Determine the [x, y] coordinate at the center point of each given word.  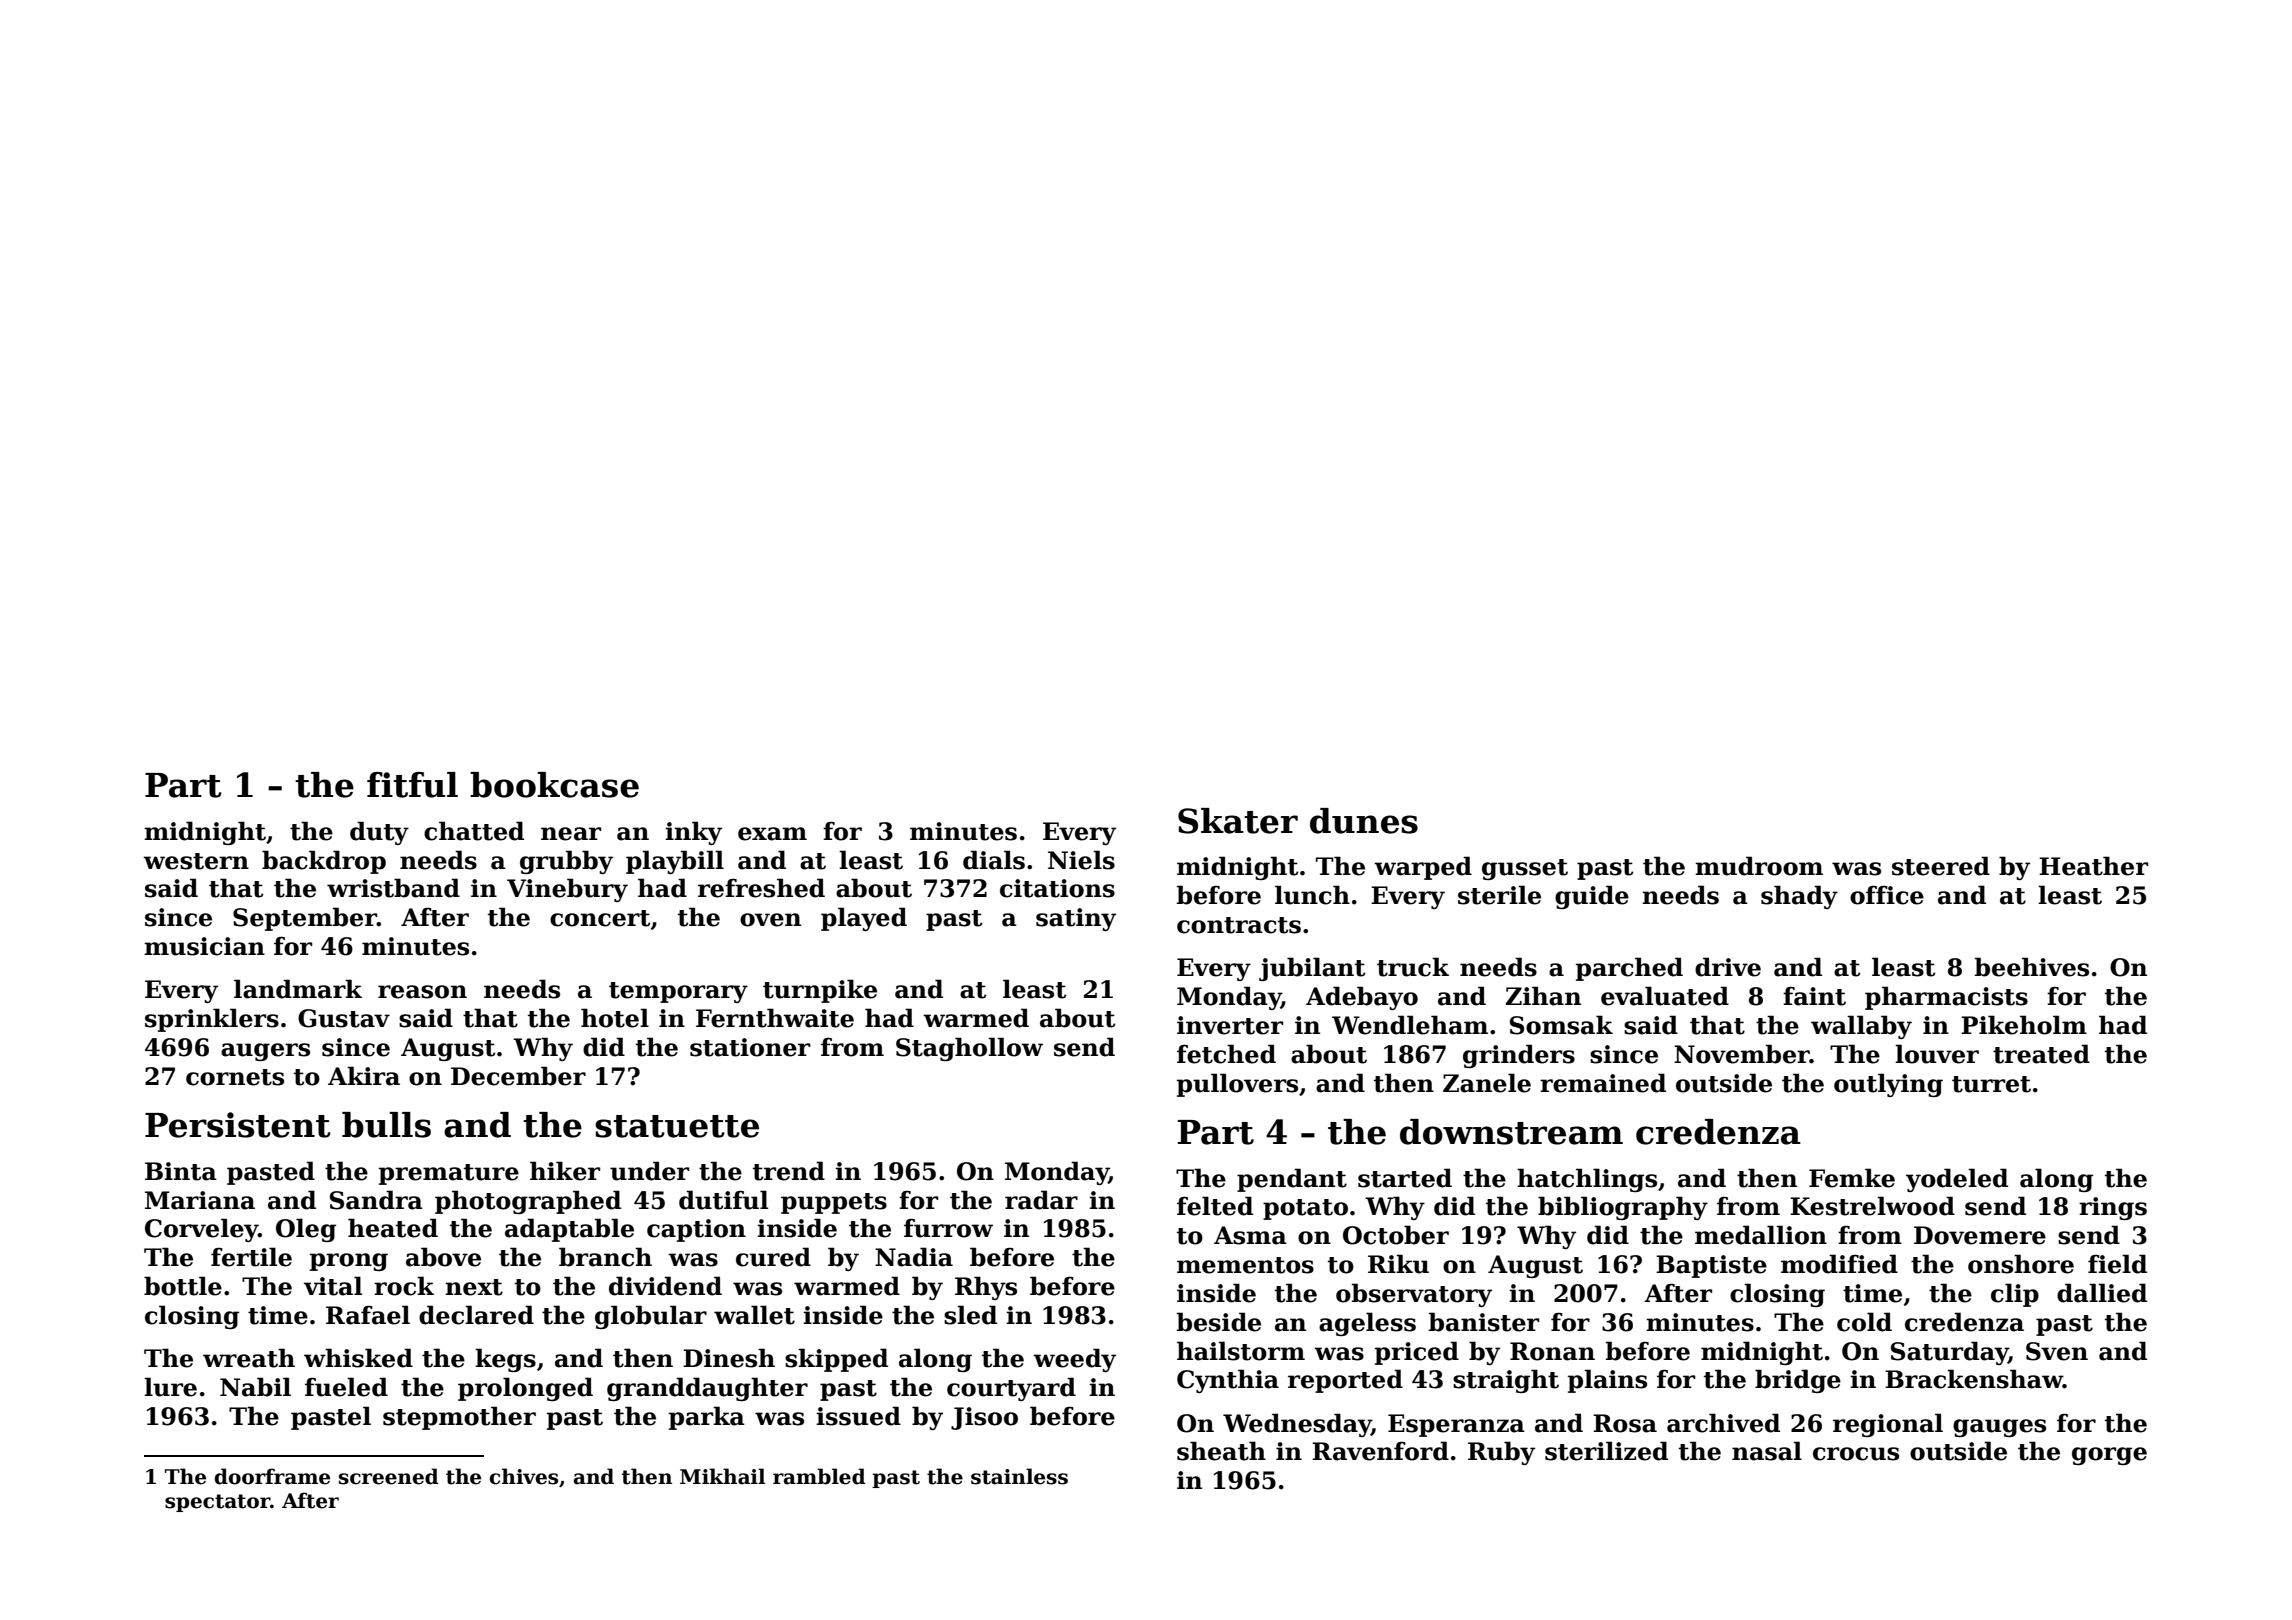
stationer [750, 1047]
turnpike [820, 991]
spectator [217, 1503]
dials [994, 860]
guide [1592, 897]
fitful [412, 785]
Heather [2093, 866]
